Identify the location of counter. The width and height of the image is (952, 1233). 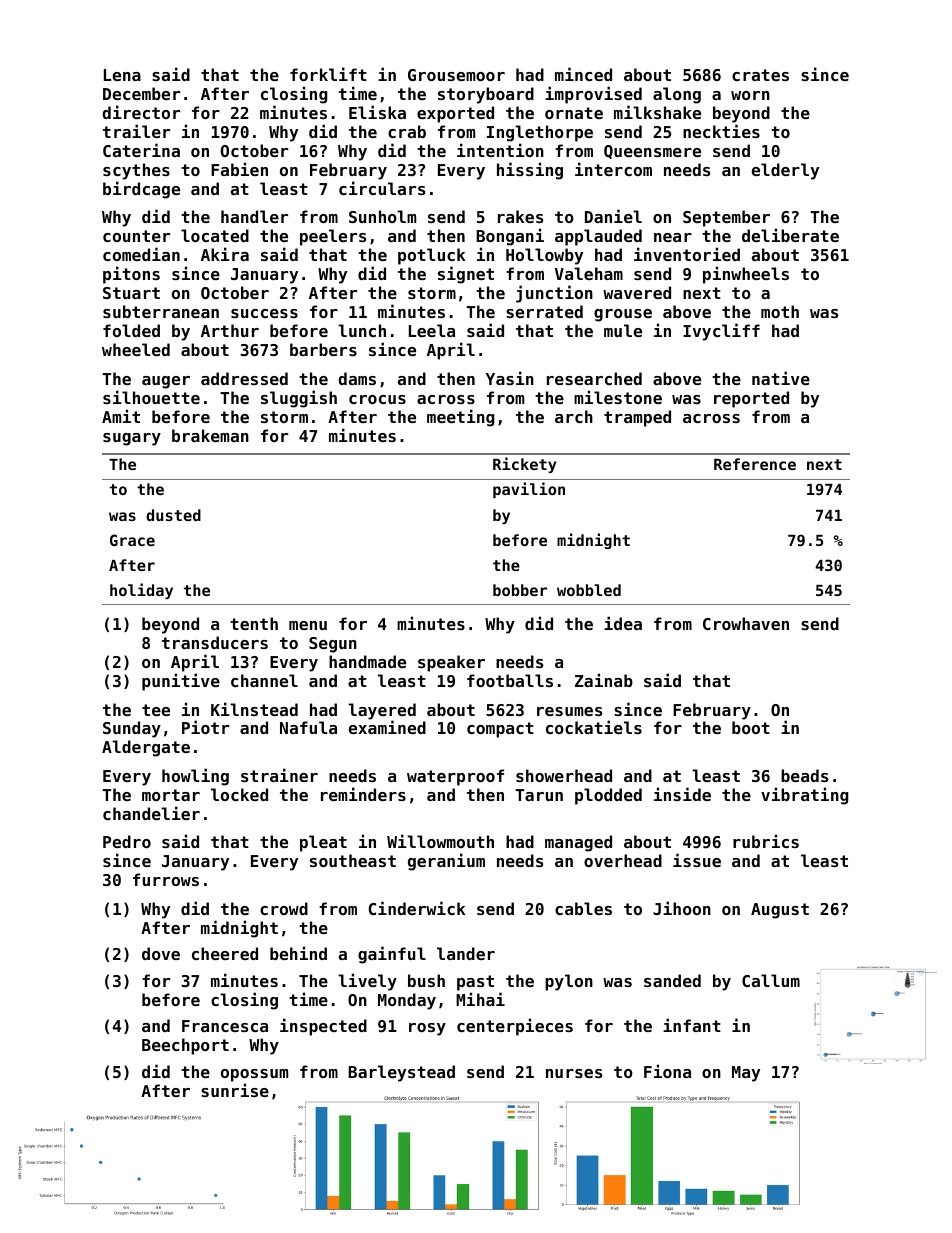
(136, 236).
